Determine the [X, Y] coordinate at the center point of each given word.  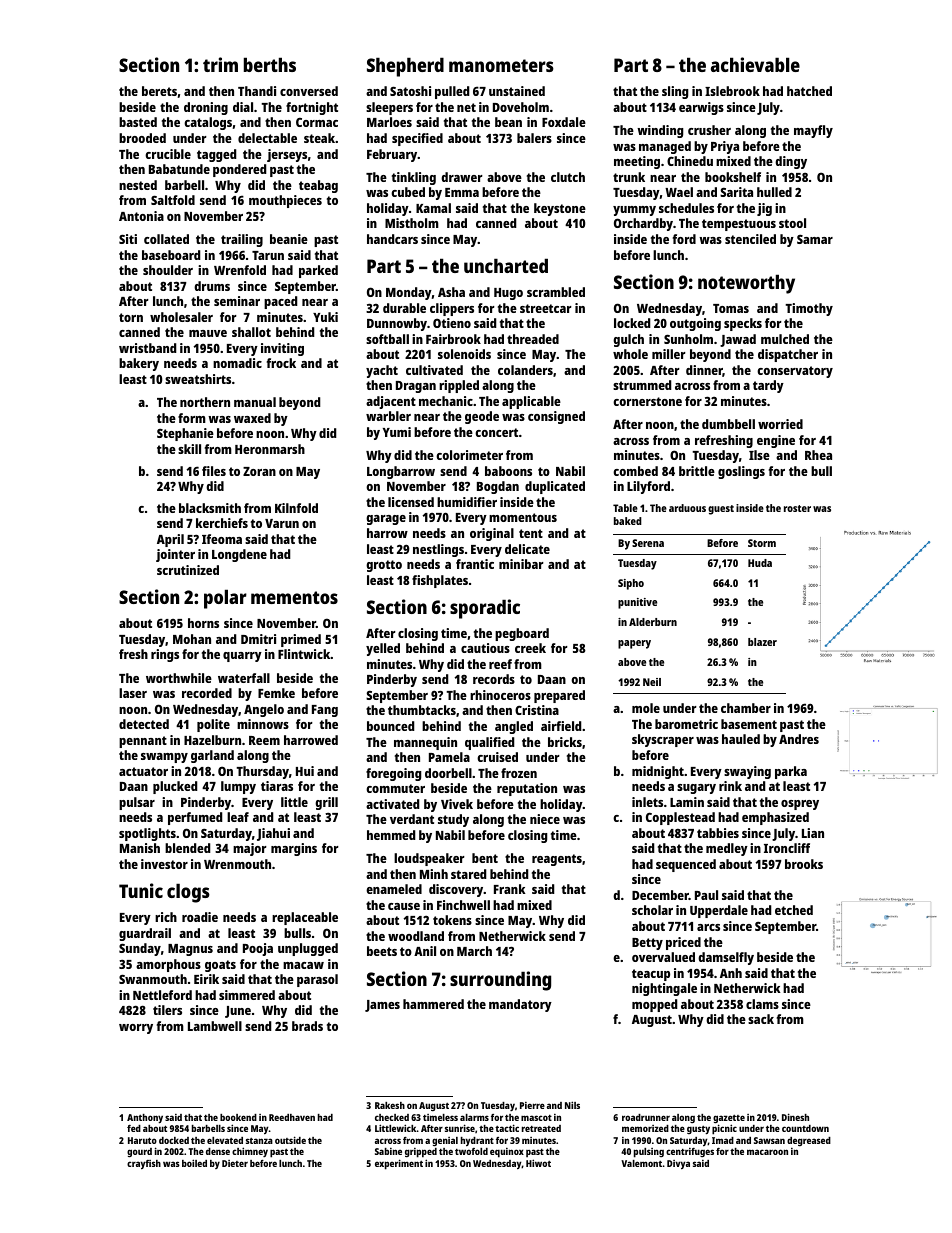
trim [220, 64]
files [214, 471]
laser [133, 693]
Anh [731, 973]
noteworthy [746, 284]
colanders [525, 370]
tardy [768, 386]
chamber [746, 708]
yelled [383, 649]
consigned [556, 417]
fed [134, 1128]
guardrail [145, 934]
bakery [139, 364]
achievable [755, 64]
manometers [501, 65]
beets [382, 951]
